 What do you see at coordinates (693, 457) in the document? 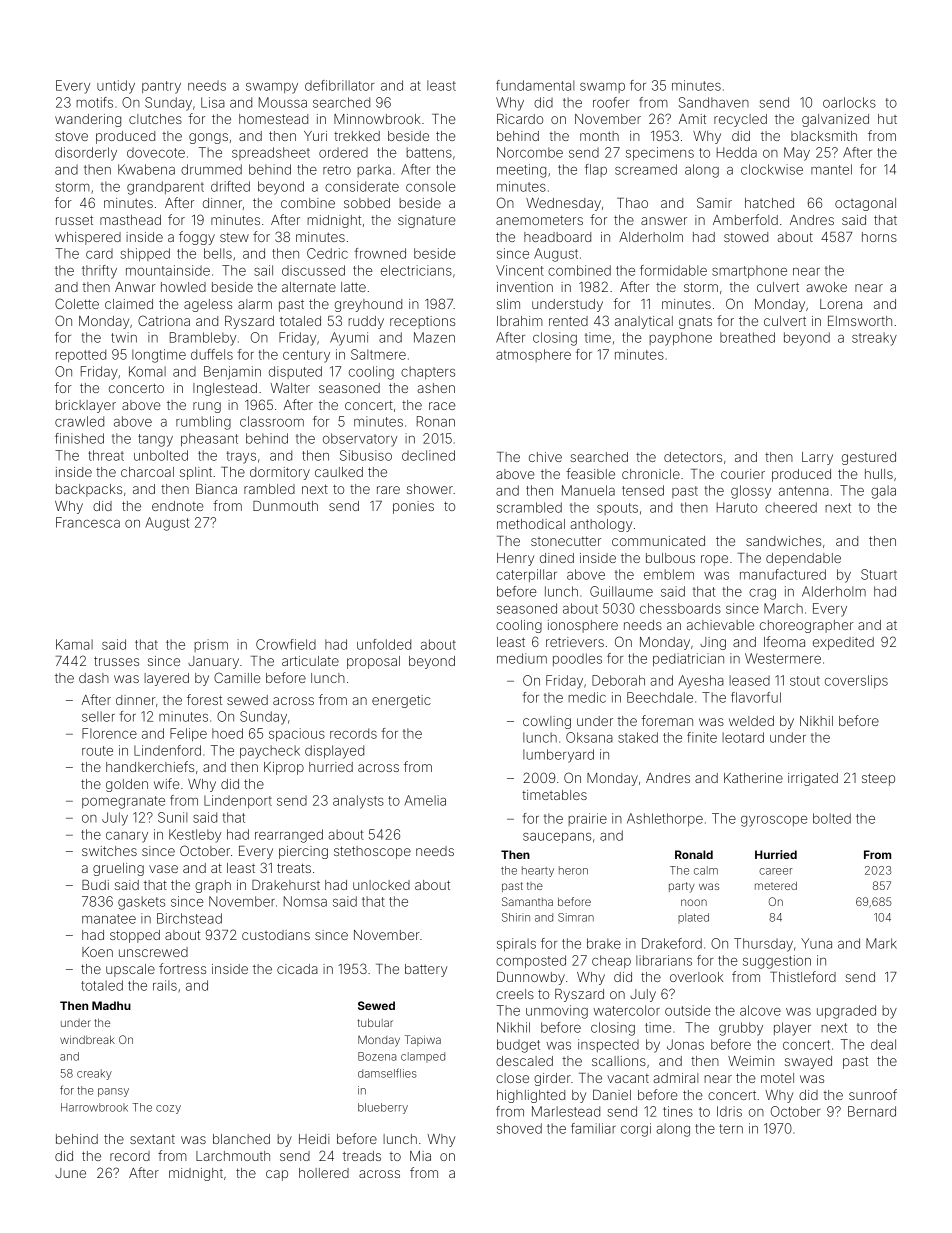
I see `detectors` at bounding box center [693, 457].
